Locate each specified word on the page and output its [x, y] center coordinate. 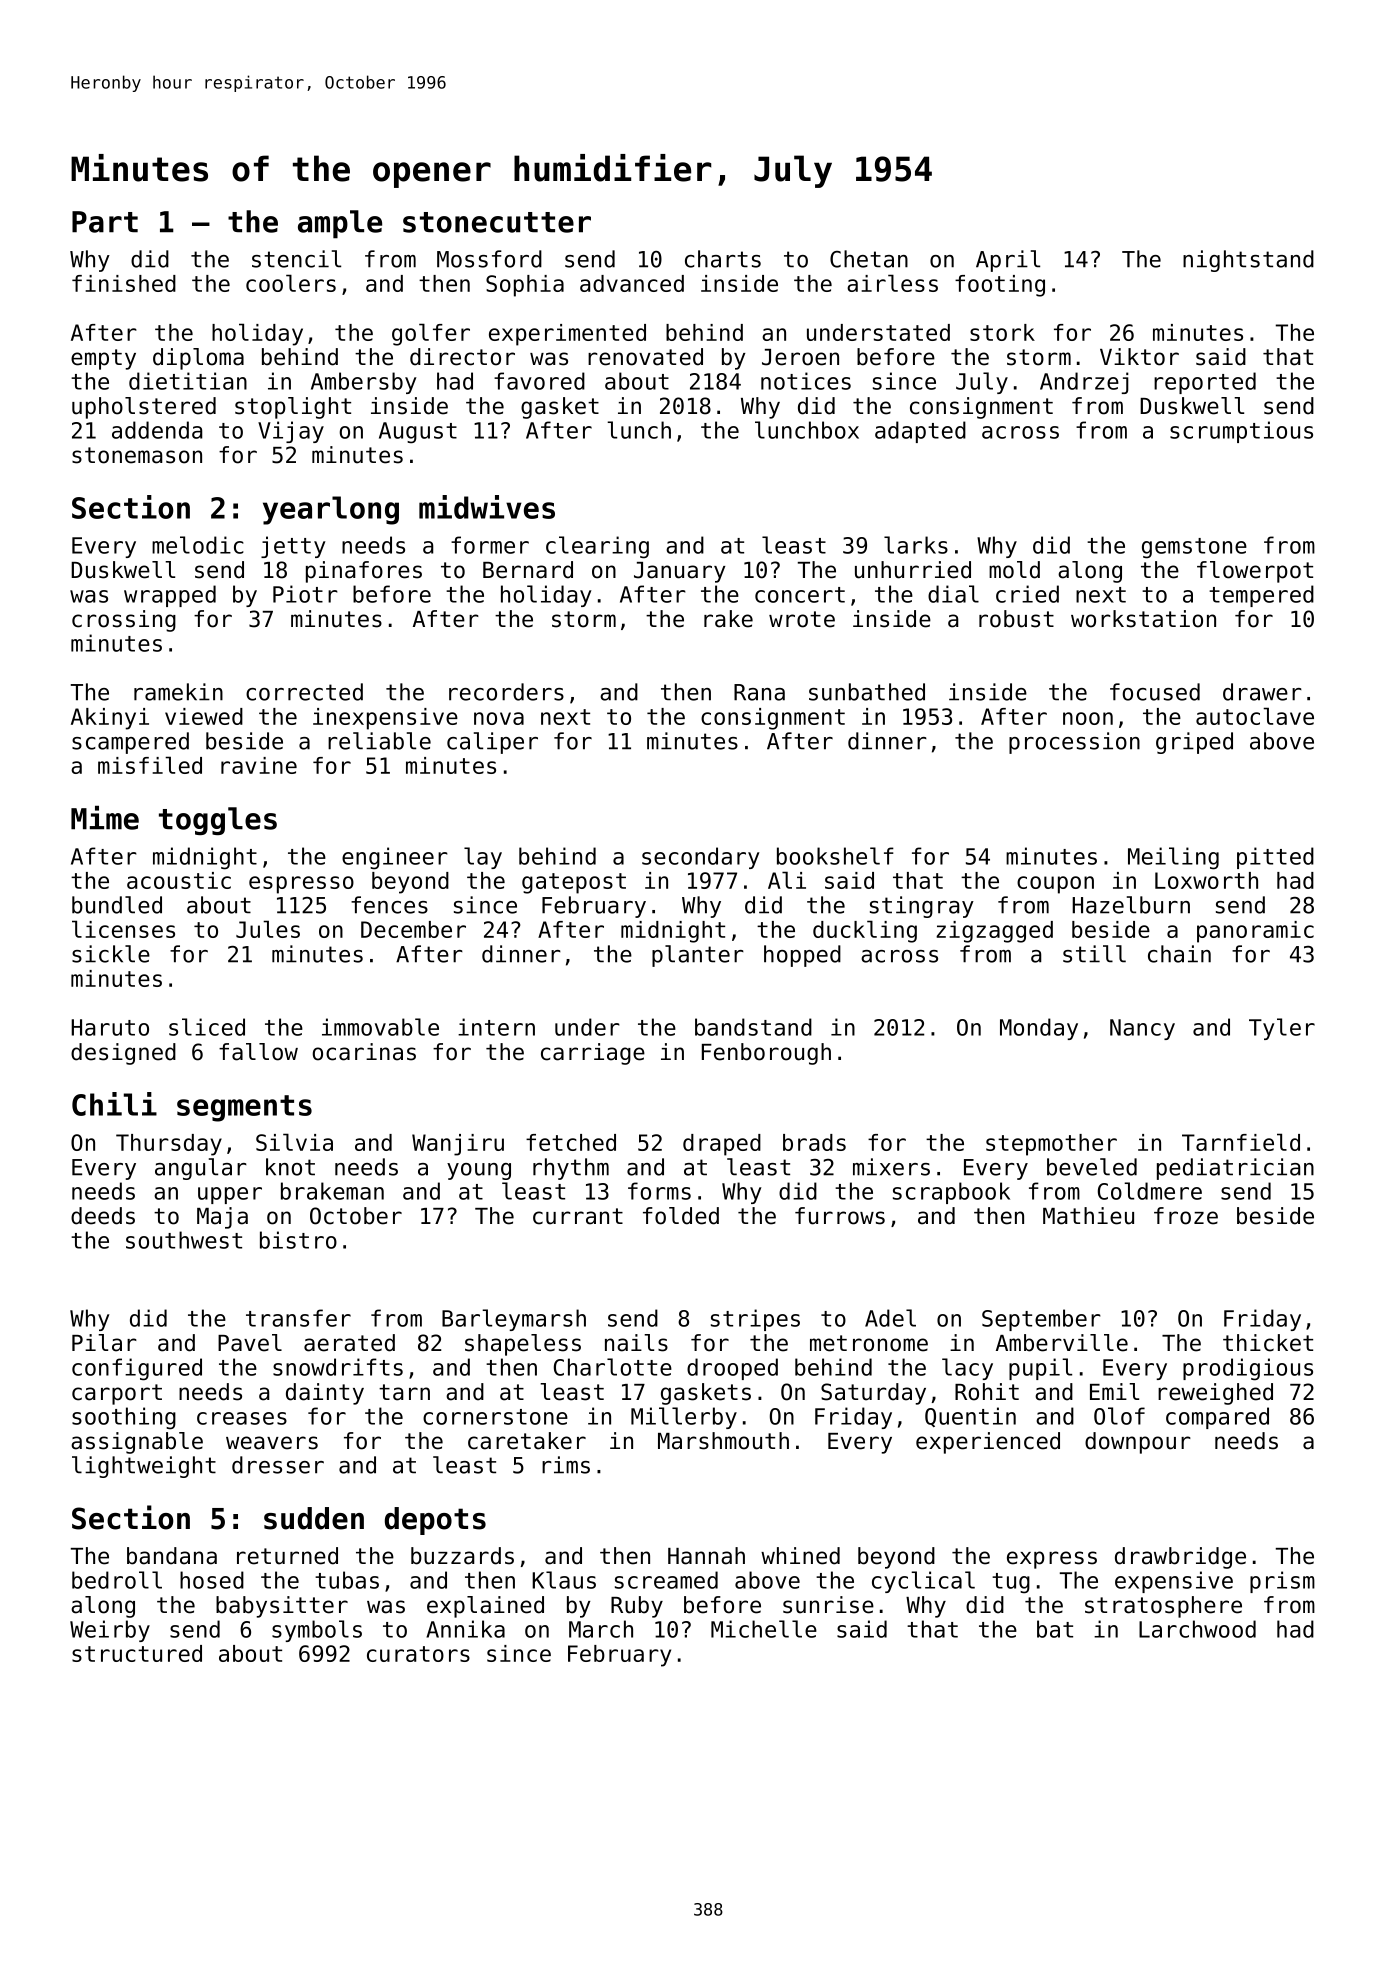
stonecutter [497, 222]
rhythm [571, 1169]
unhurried [913, 570]
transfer [298, 1318]
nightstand [1248, 261]
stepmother [1051, 1145]
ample [340, 224]
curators [418, 1654]
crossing [124, 621]
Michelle [764, 1629]
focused [1155, 692]
